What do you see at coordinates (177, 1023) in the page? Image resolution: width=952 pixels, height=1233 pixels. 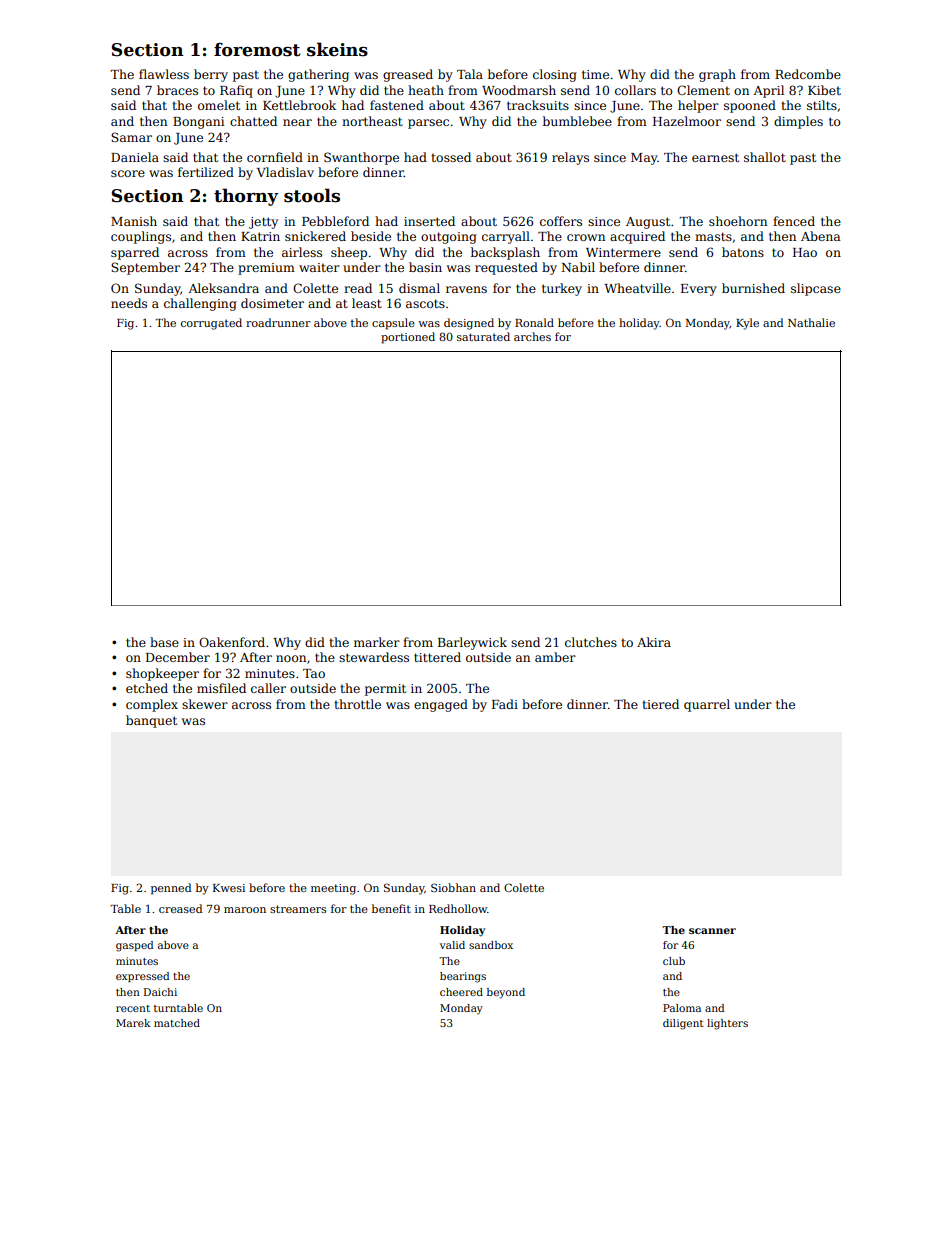 I see `matched` at bounding box center [177, 1023].
